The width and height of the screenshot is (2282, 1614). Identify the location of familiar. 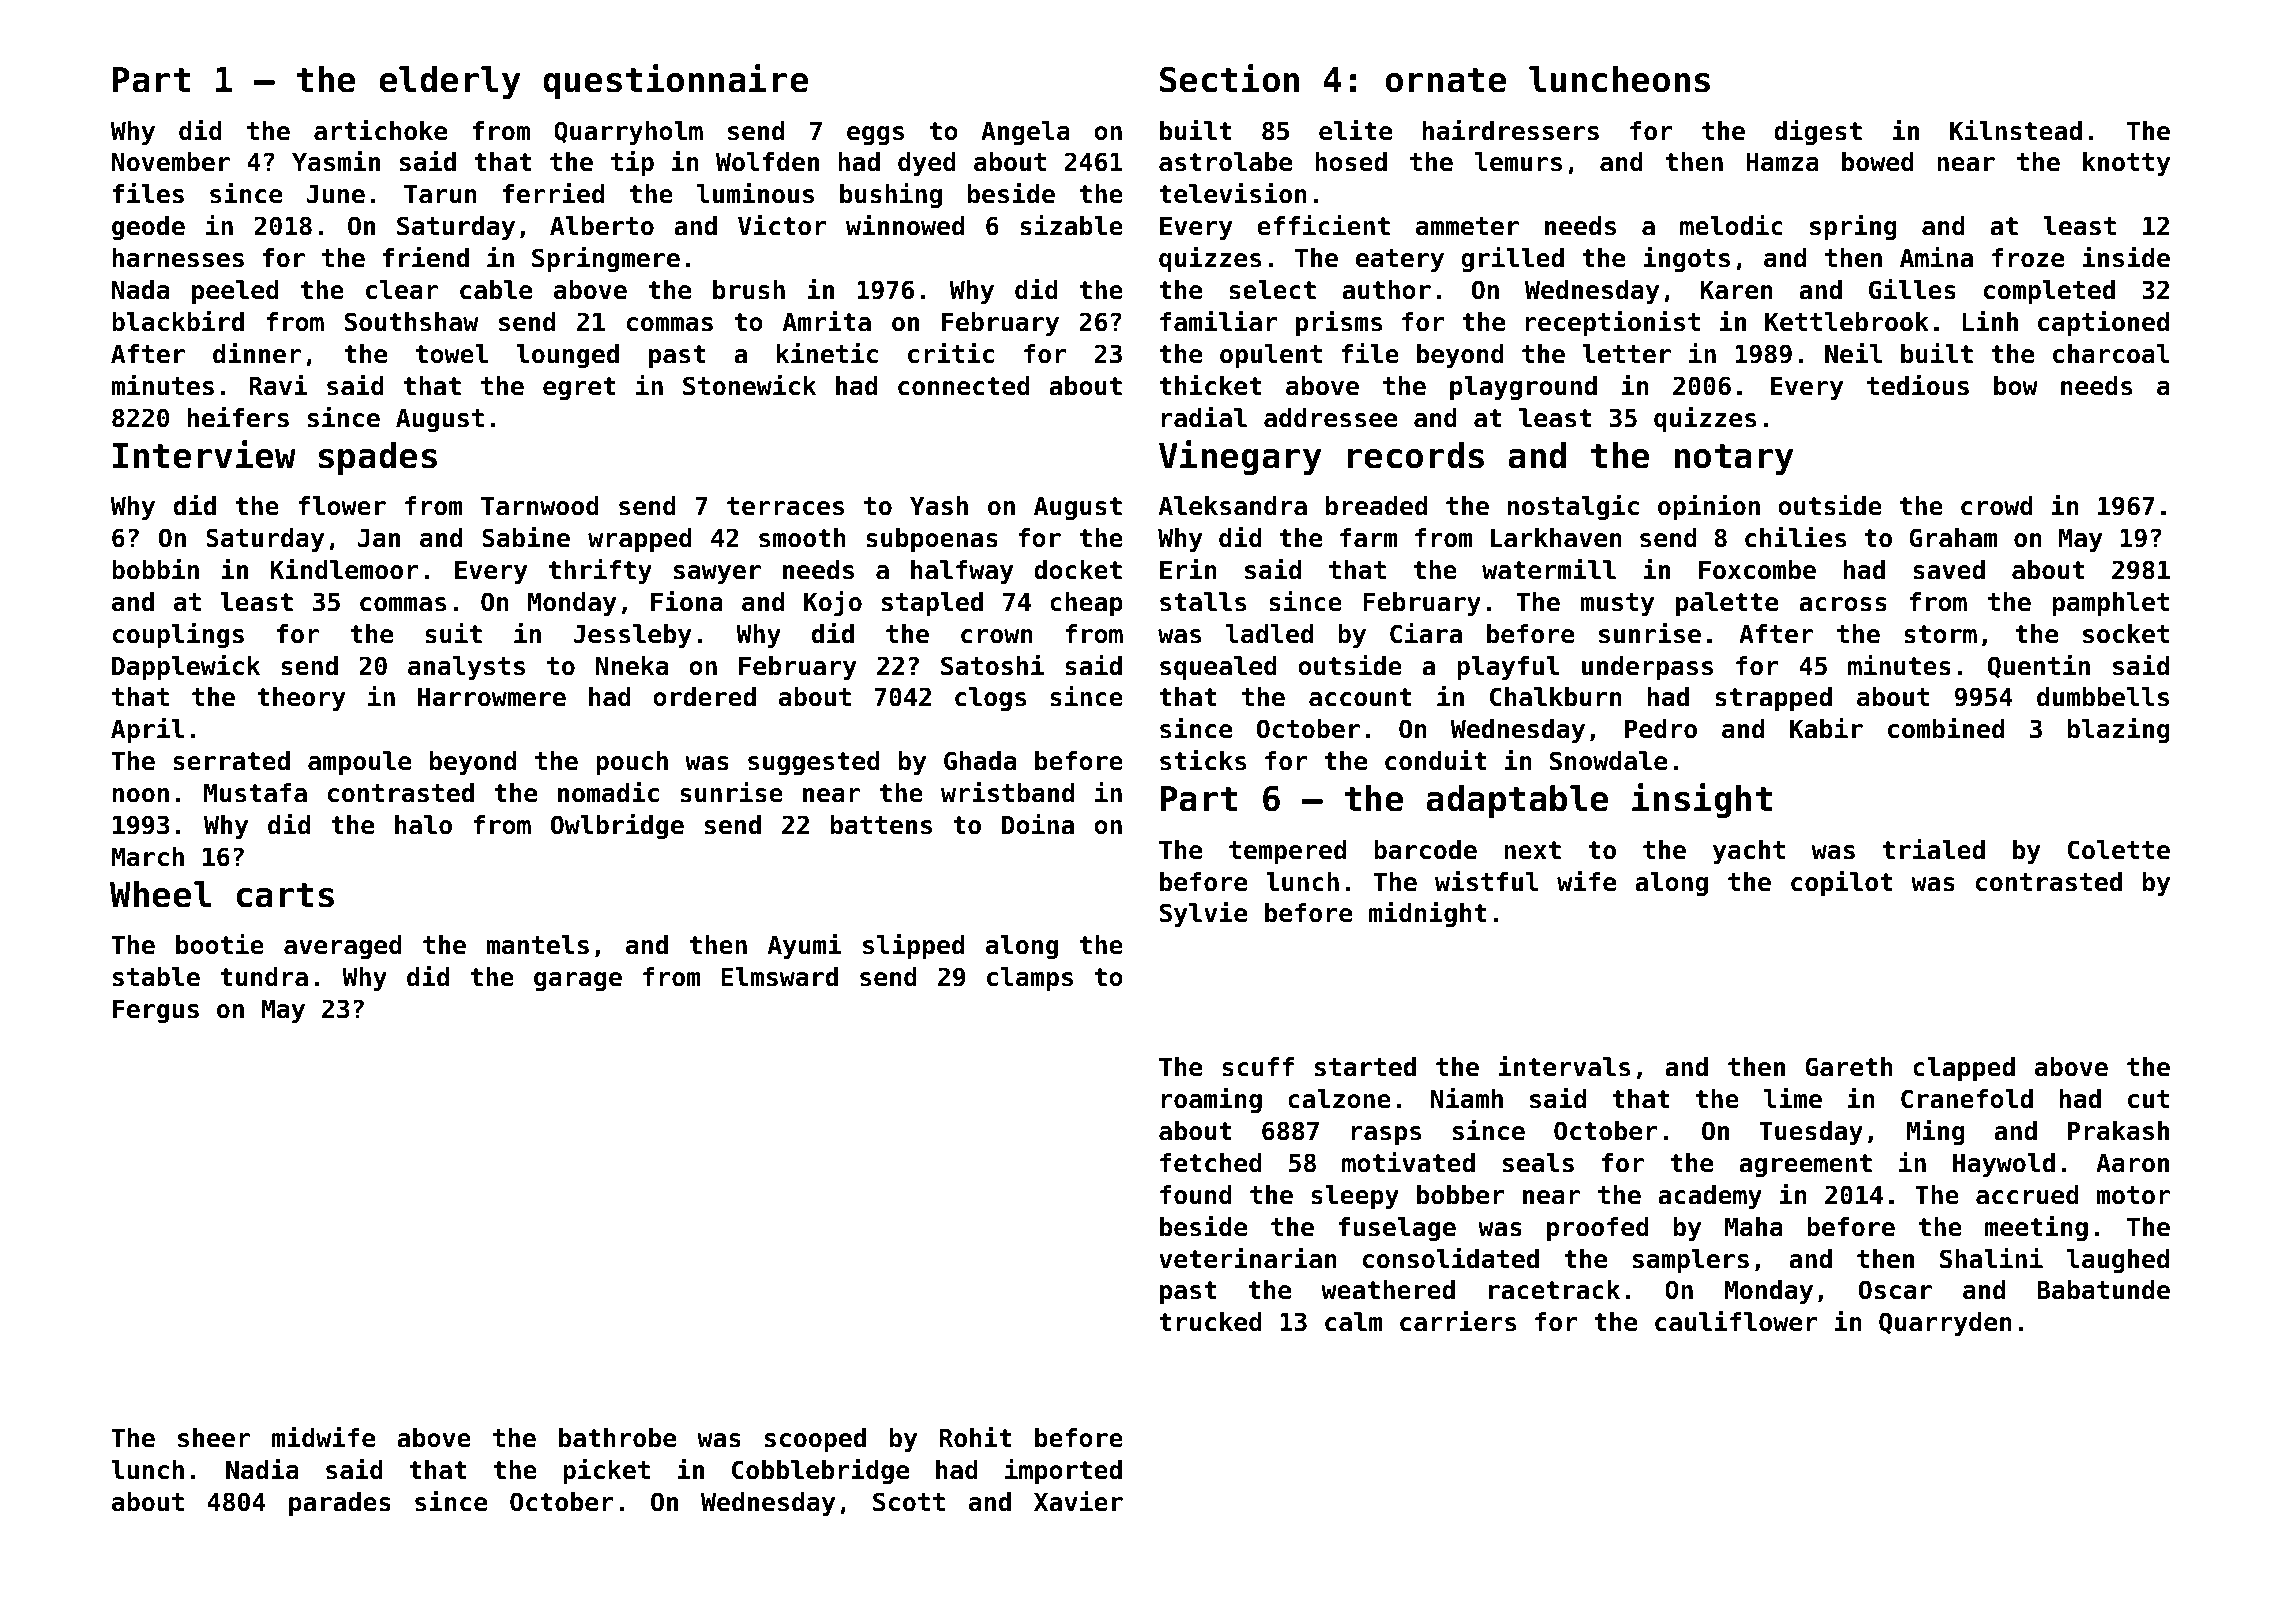
(1219, 321).
